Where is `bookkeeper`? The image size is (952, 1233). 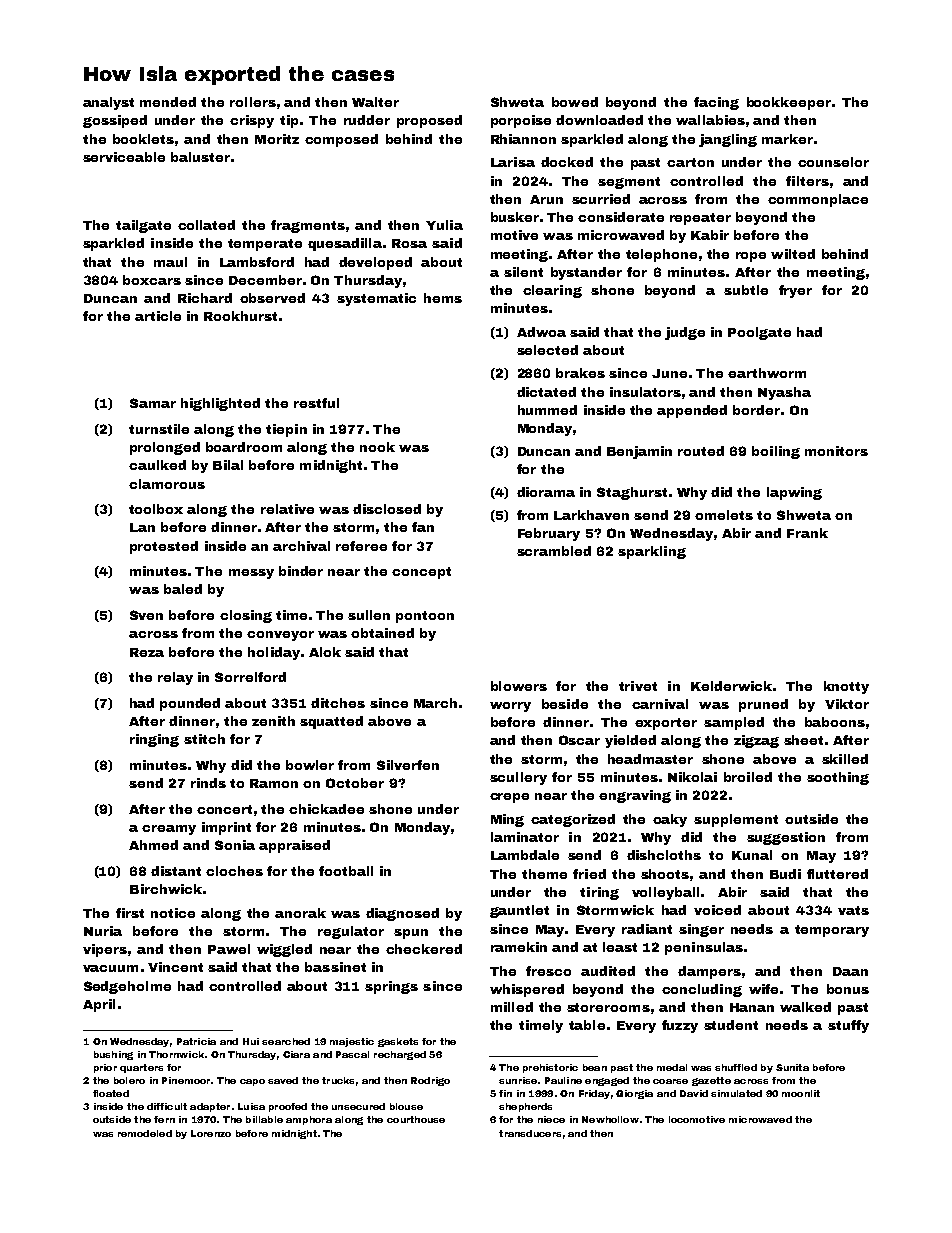 bookkeeper is located at coordinates (789, 103).
